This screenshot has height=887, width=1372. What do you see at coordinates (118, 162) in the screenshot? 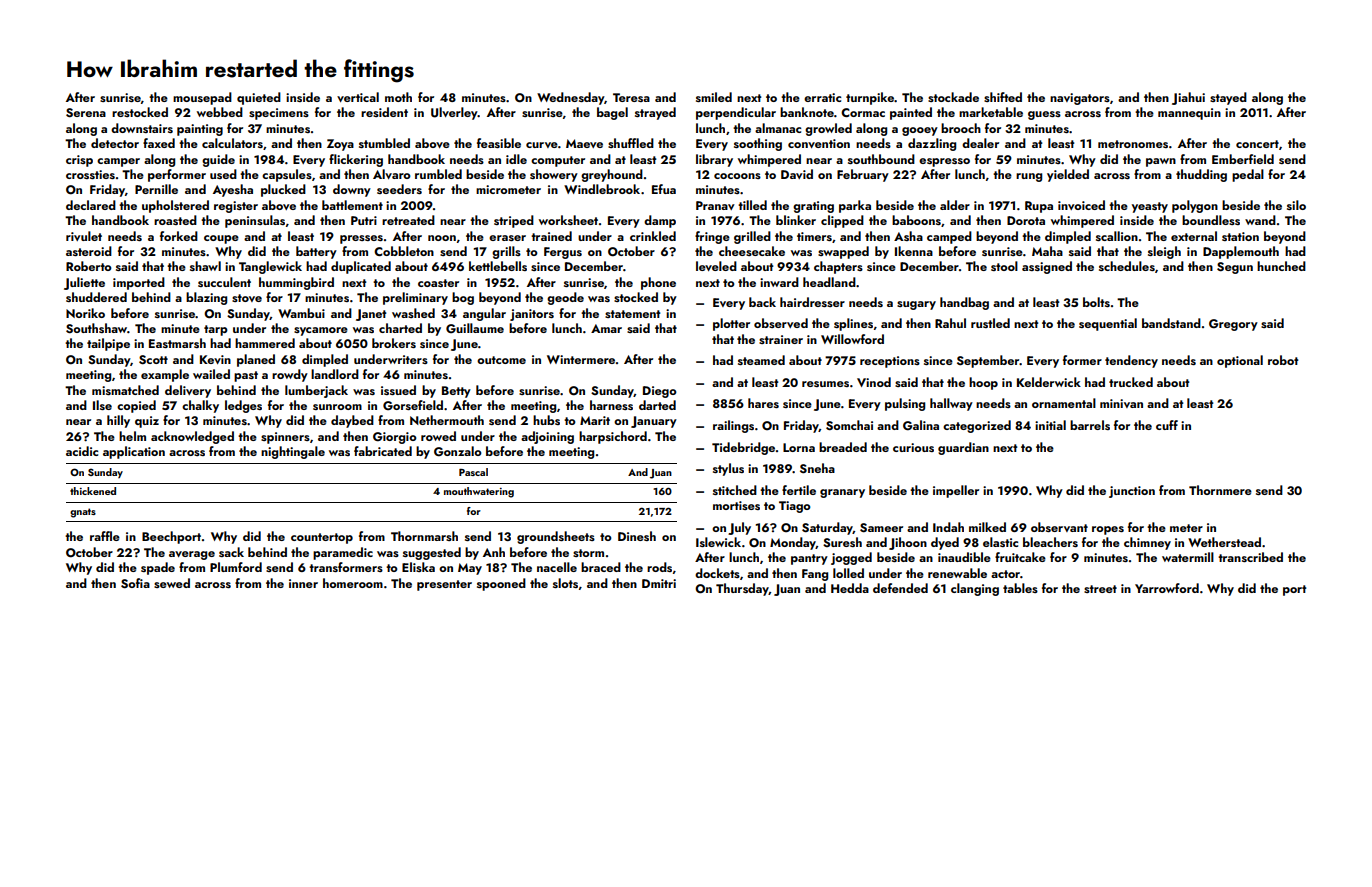
I see `camper` at bounding box center [118, 162].
